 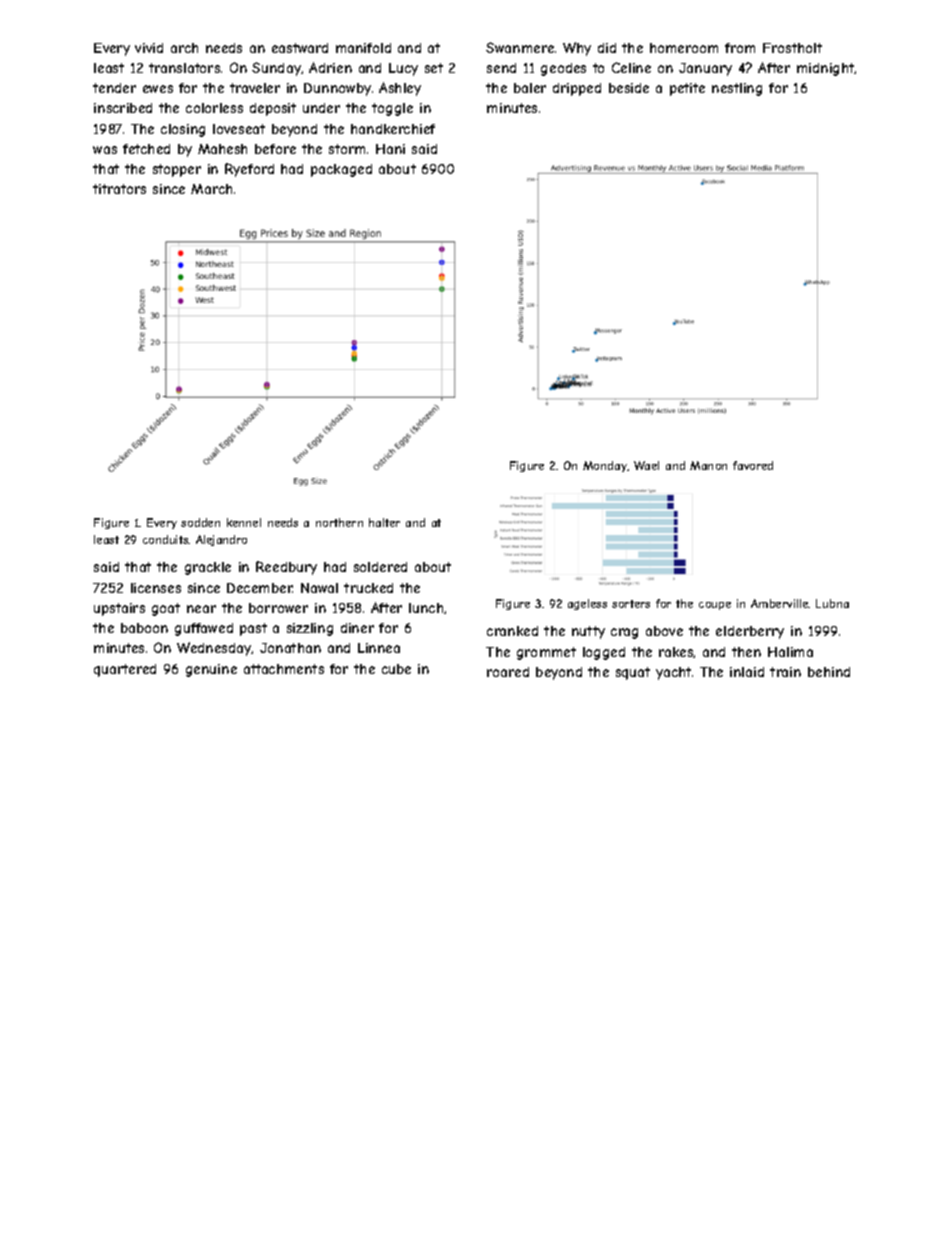 What do you see at coordinates (249, 170) in the page?
I see `Ryeford` at bounding box center [249, 170].
